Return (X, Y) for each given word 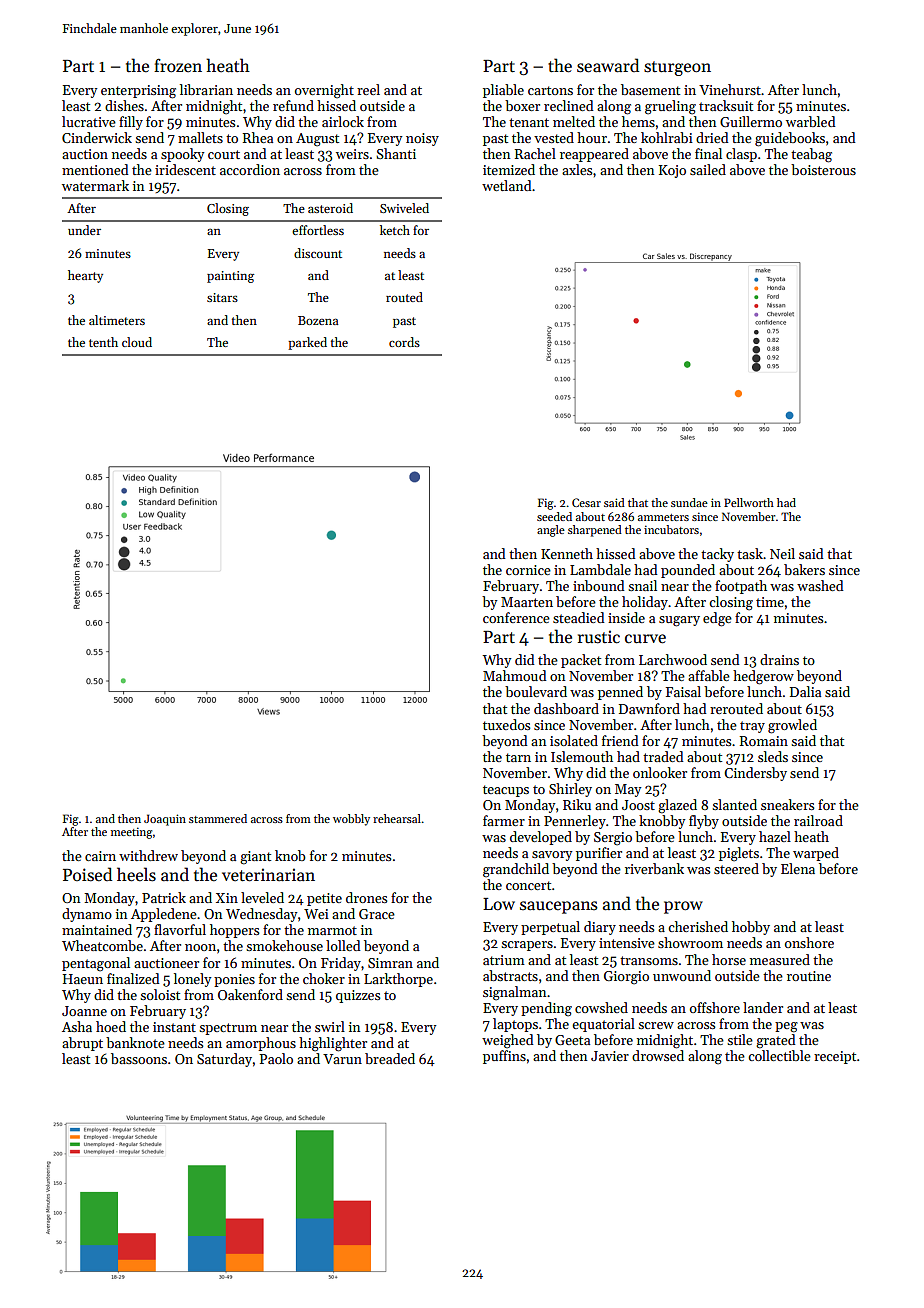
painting (230, 277)
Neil (782, 553)
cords (404, 342)
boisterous (823, 169)
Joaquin (165, 820)
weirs (352, 154)
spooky (182, 155)
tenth (103, 342)
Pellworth (749, 502)
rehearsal (397, 818)
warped (816, 854)
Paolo (276, 1058)
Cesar (586, 502)
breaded (390, 1058)
